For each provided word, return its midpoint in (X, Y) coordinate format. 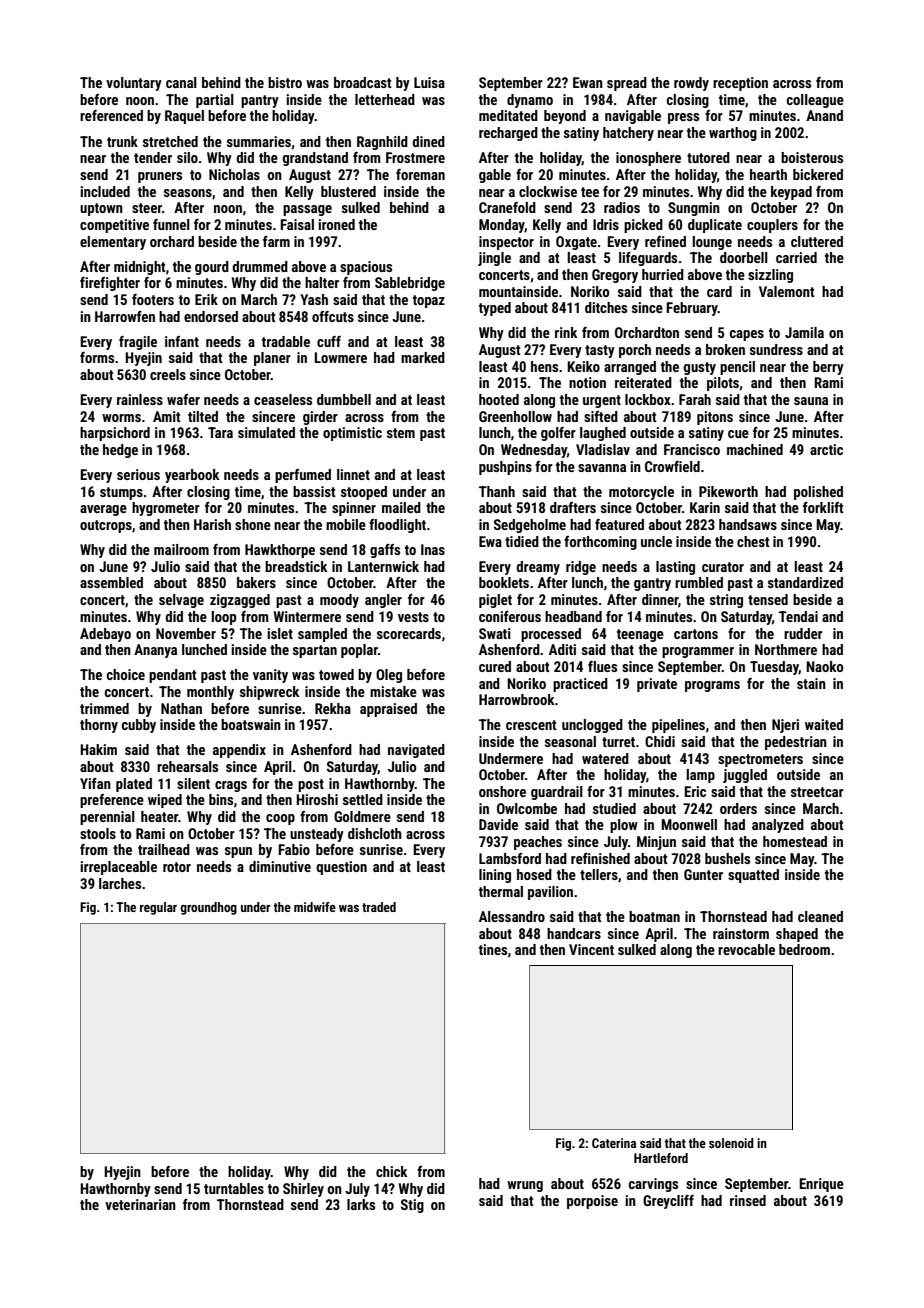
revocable (746, 949)
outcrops (106, 526)
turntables (234, 1188)
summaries (259, 141)
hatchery (628, 134)
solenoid (731, 1143)
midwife (315, 907)
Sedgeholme (530, 526)
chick (392, 1171)
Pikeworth (728, 491)
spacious (366, 268)
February (692, 309)
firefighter (110, 284)
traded (379, 907)
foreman (420, 174)
